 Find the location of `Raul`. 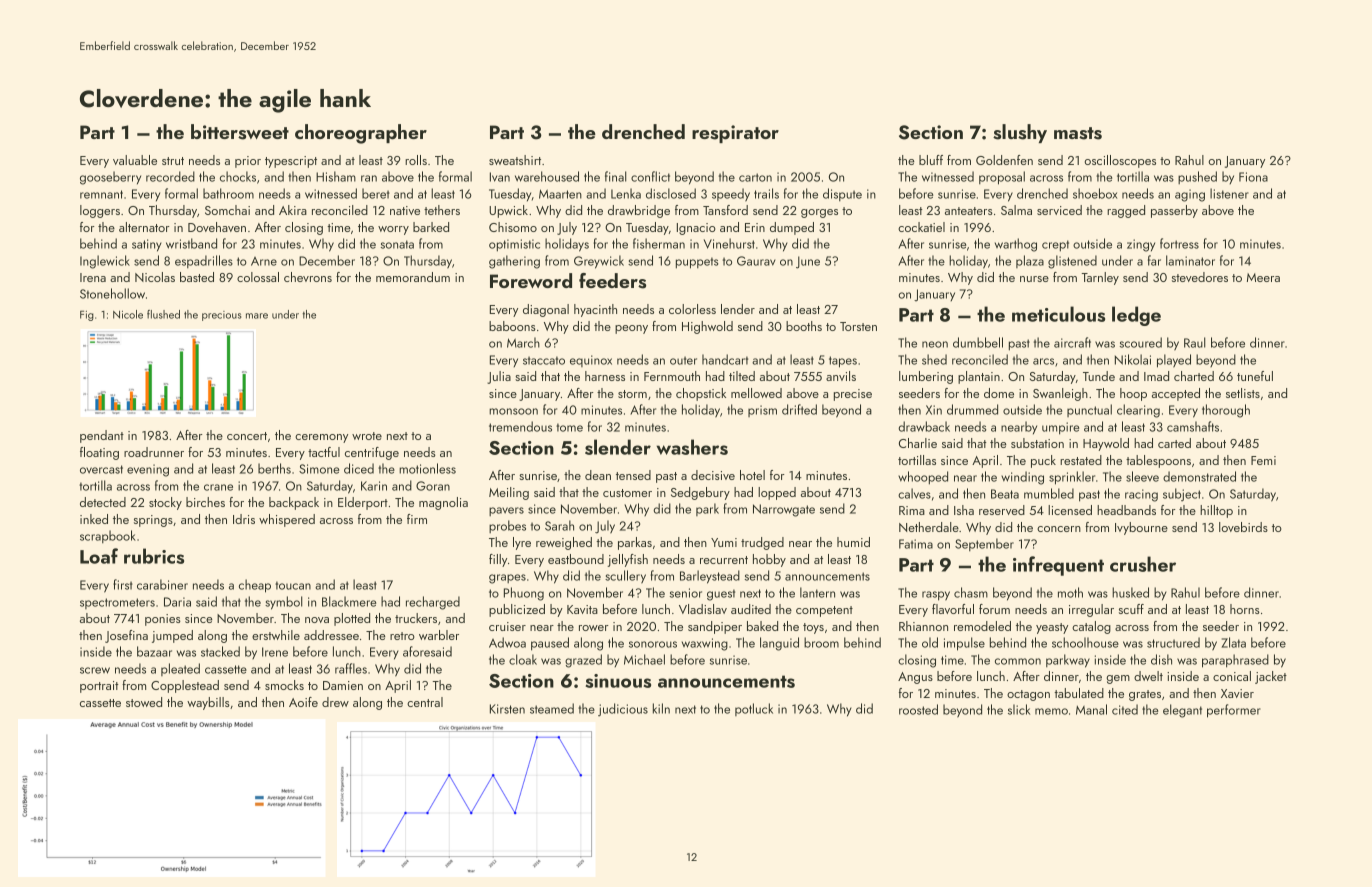

Raul is located at coordinates (1195, 342).
